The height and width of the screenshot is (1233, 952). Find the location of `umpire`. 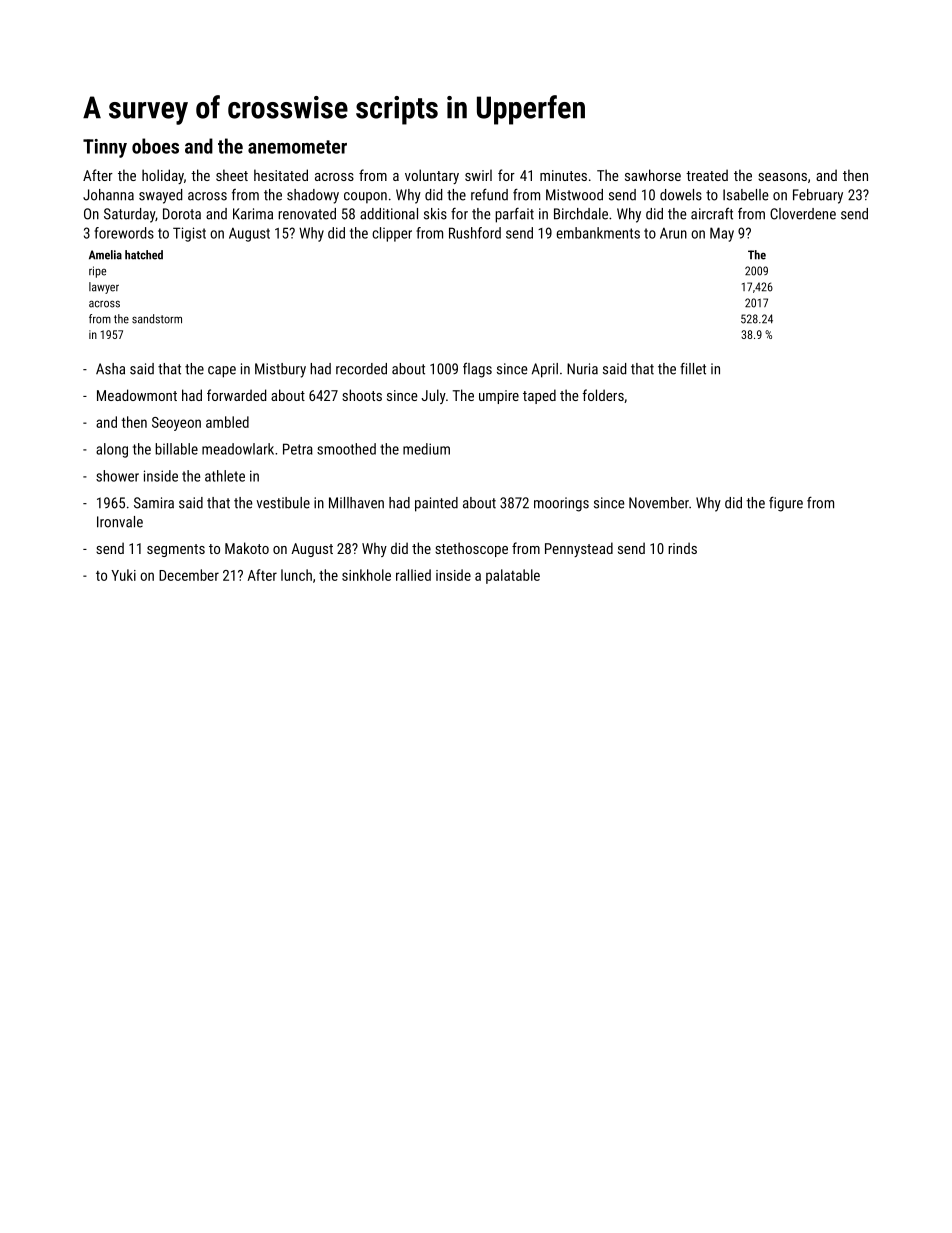

umpire is located at coordinates (499, 397).
